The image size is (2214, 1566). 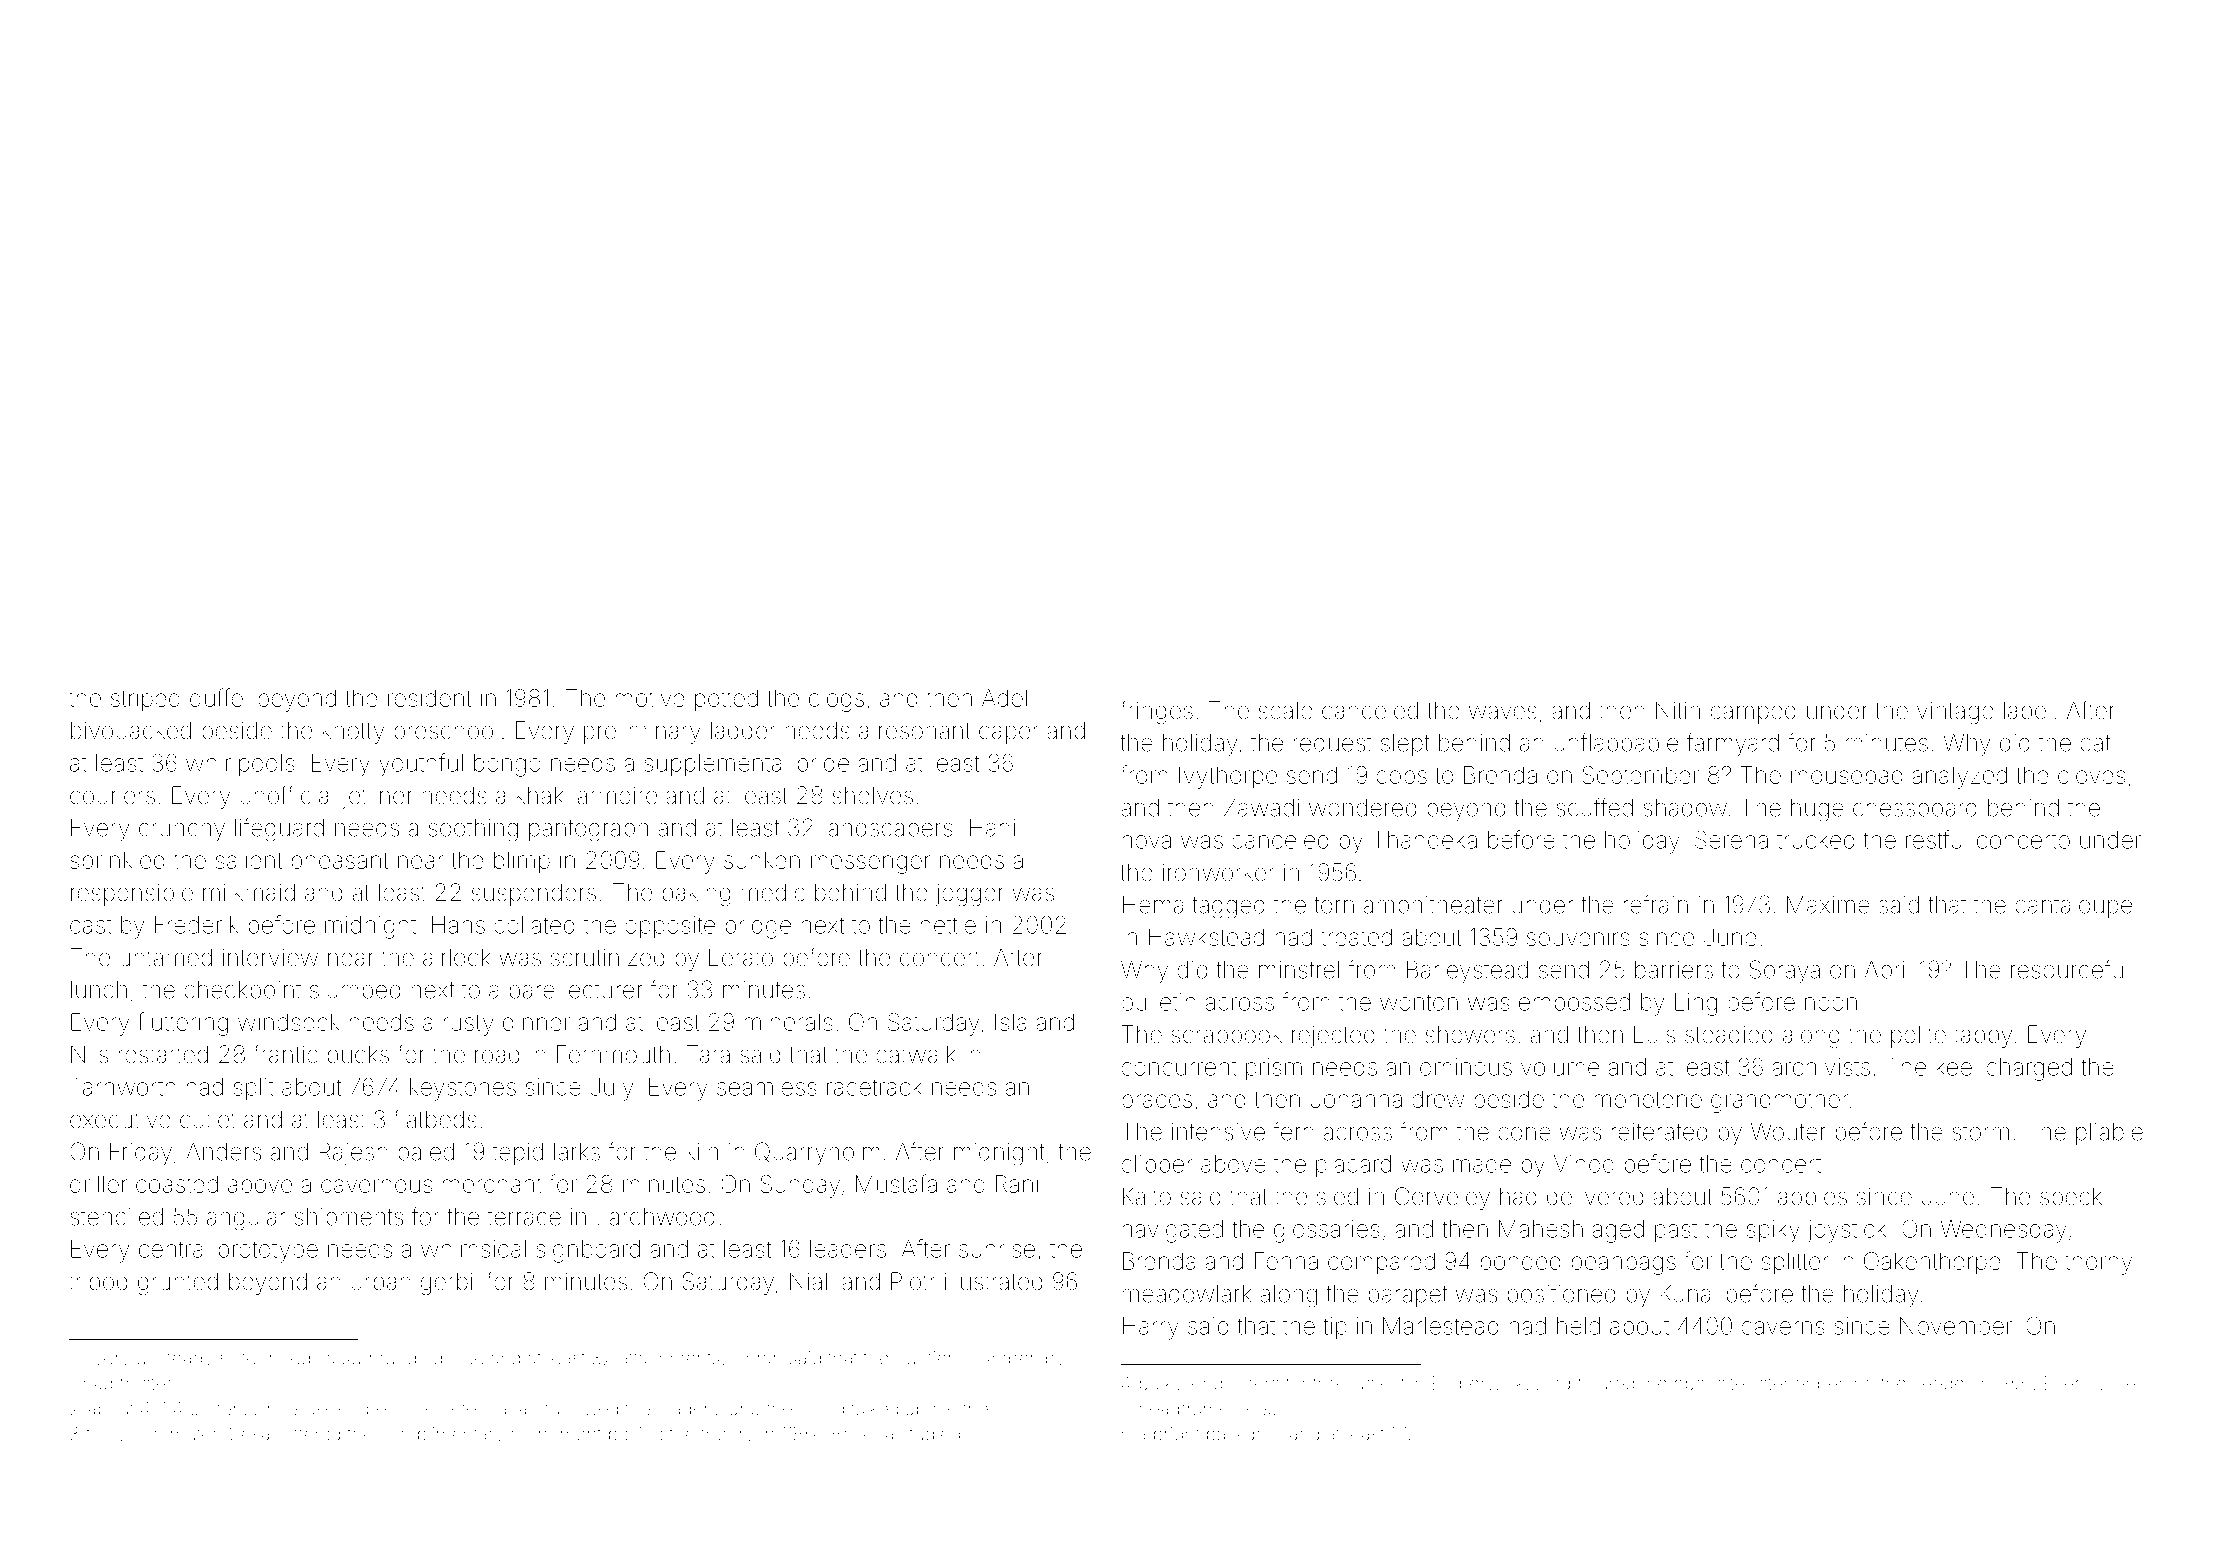 What do you see at coordinates (1286, 1261) in the page?
I see `Fenna` at bounding box center [1286, 1261].
